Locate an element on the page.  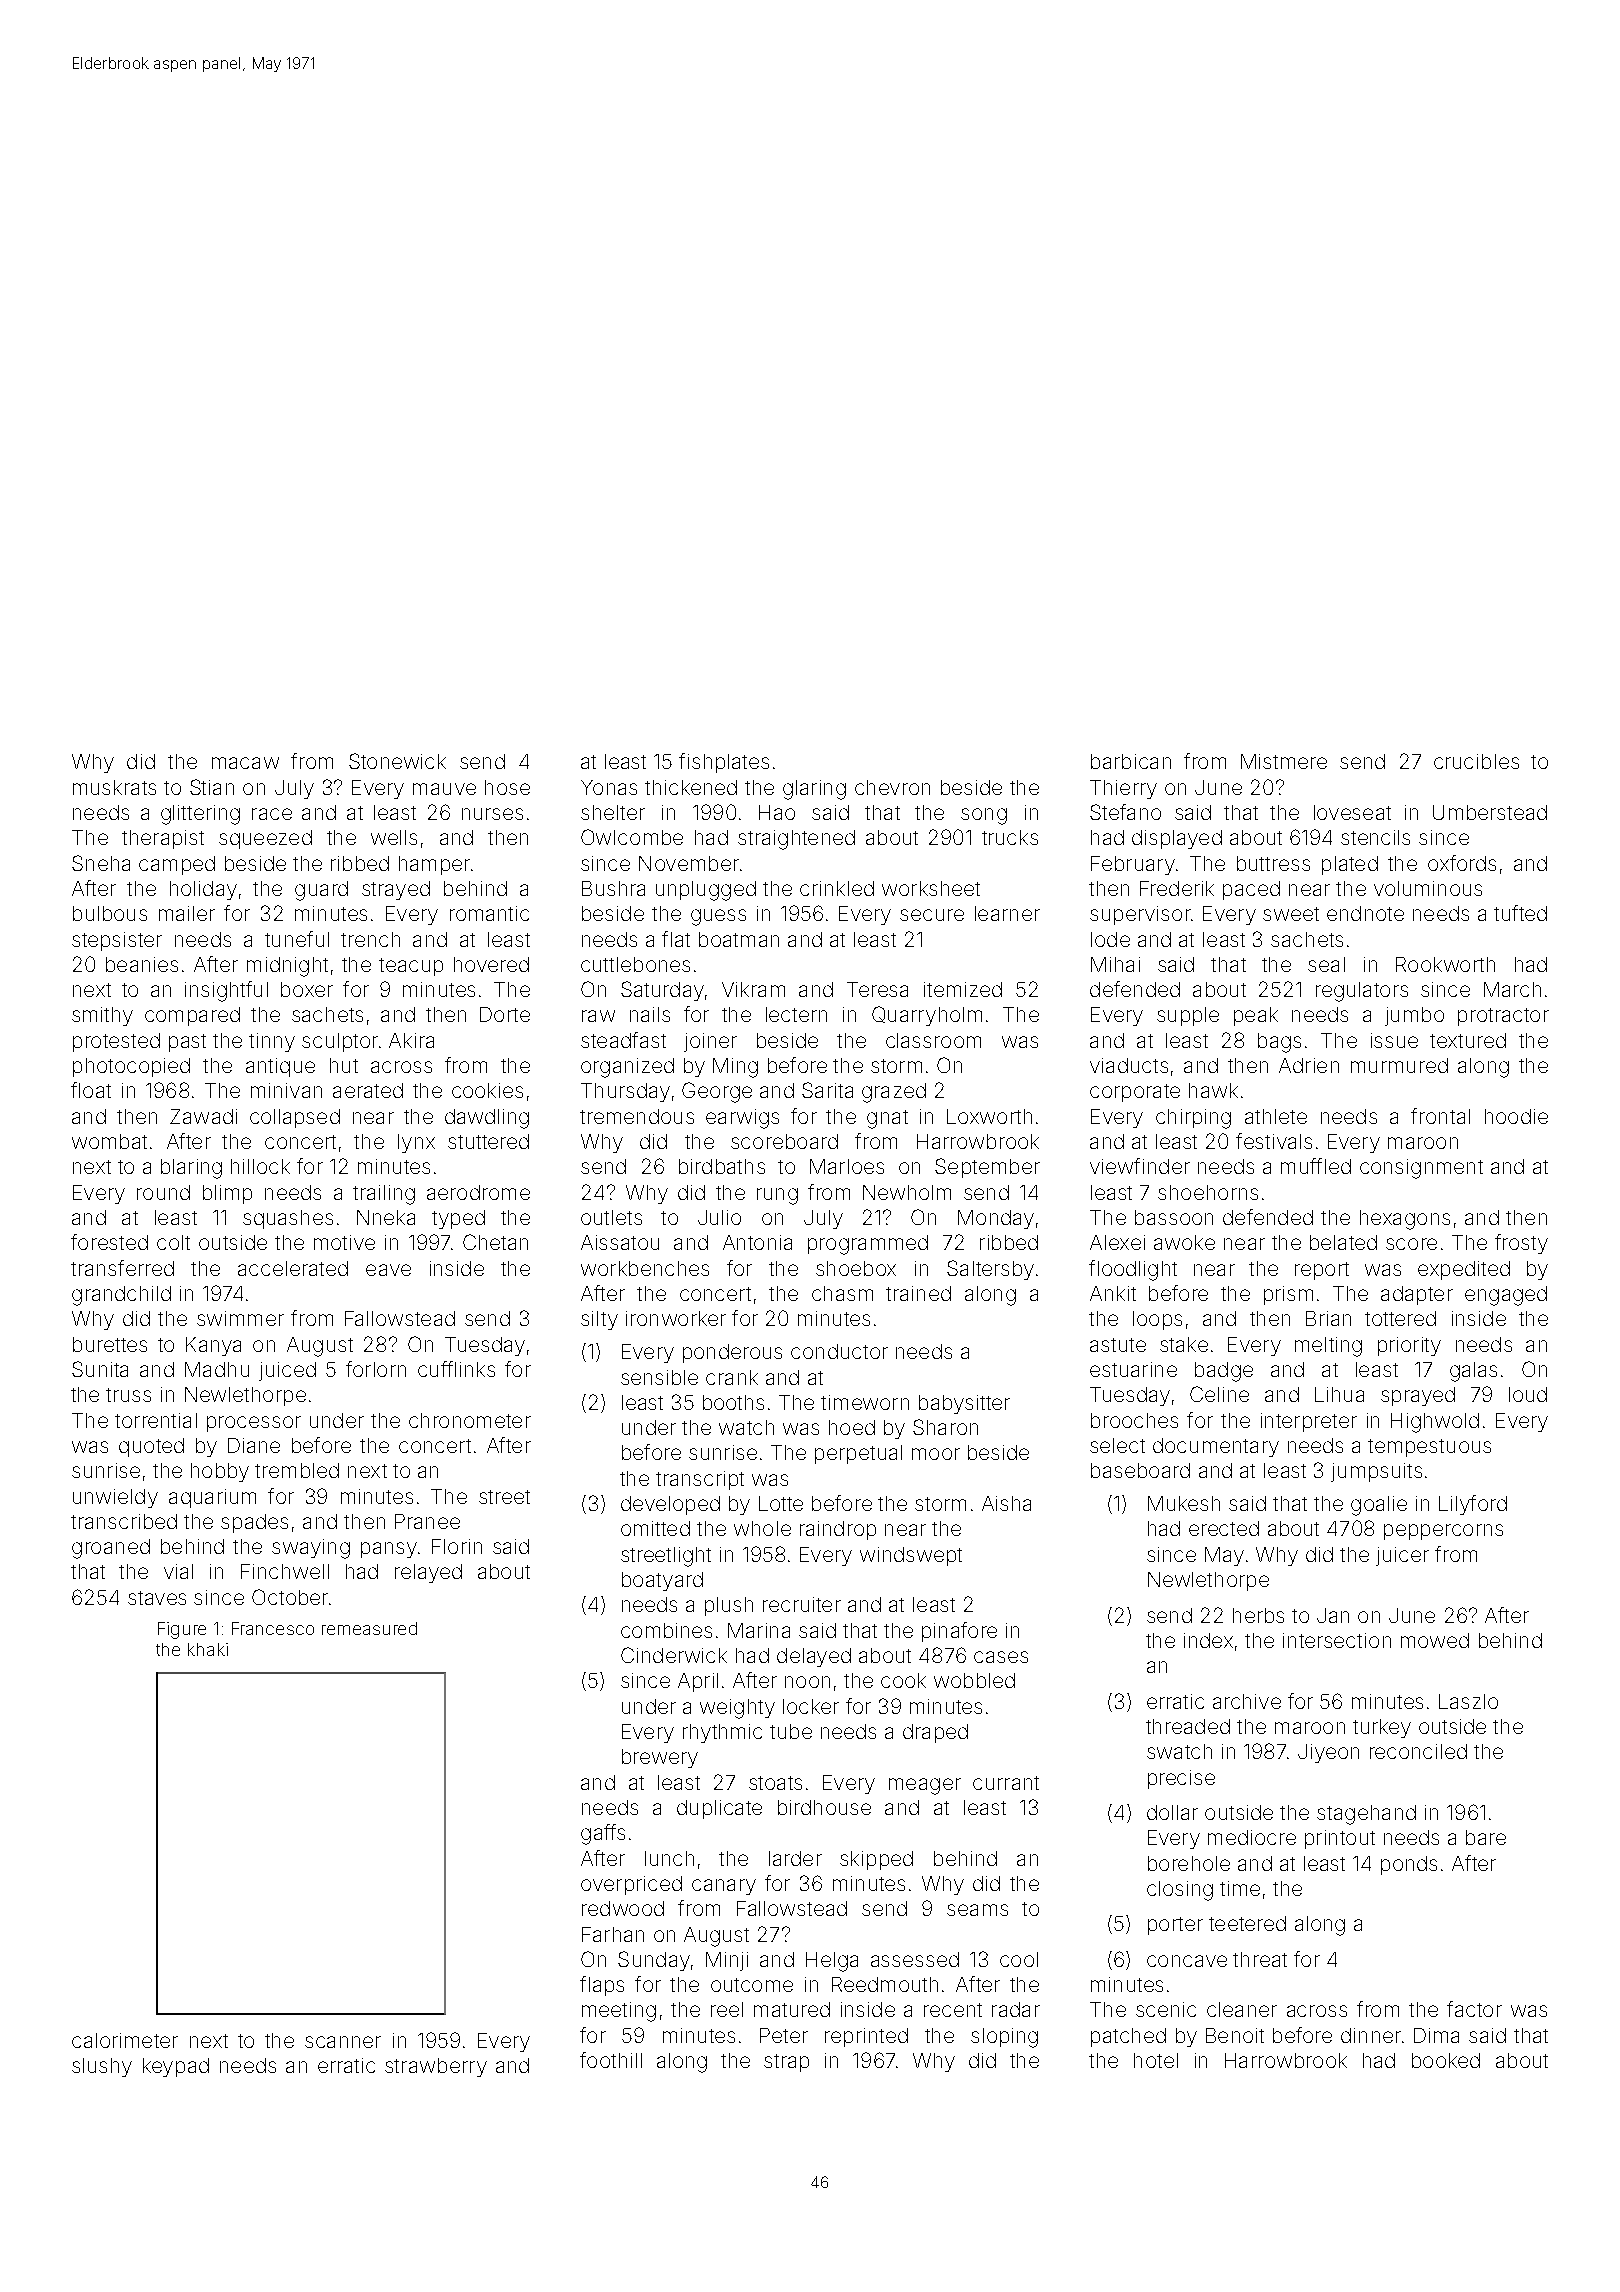
crucibles is located at coordinates (1476, 761).
